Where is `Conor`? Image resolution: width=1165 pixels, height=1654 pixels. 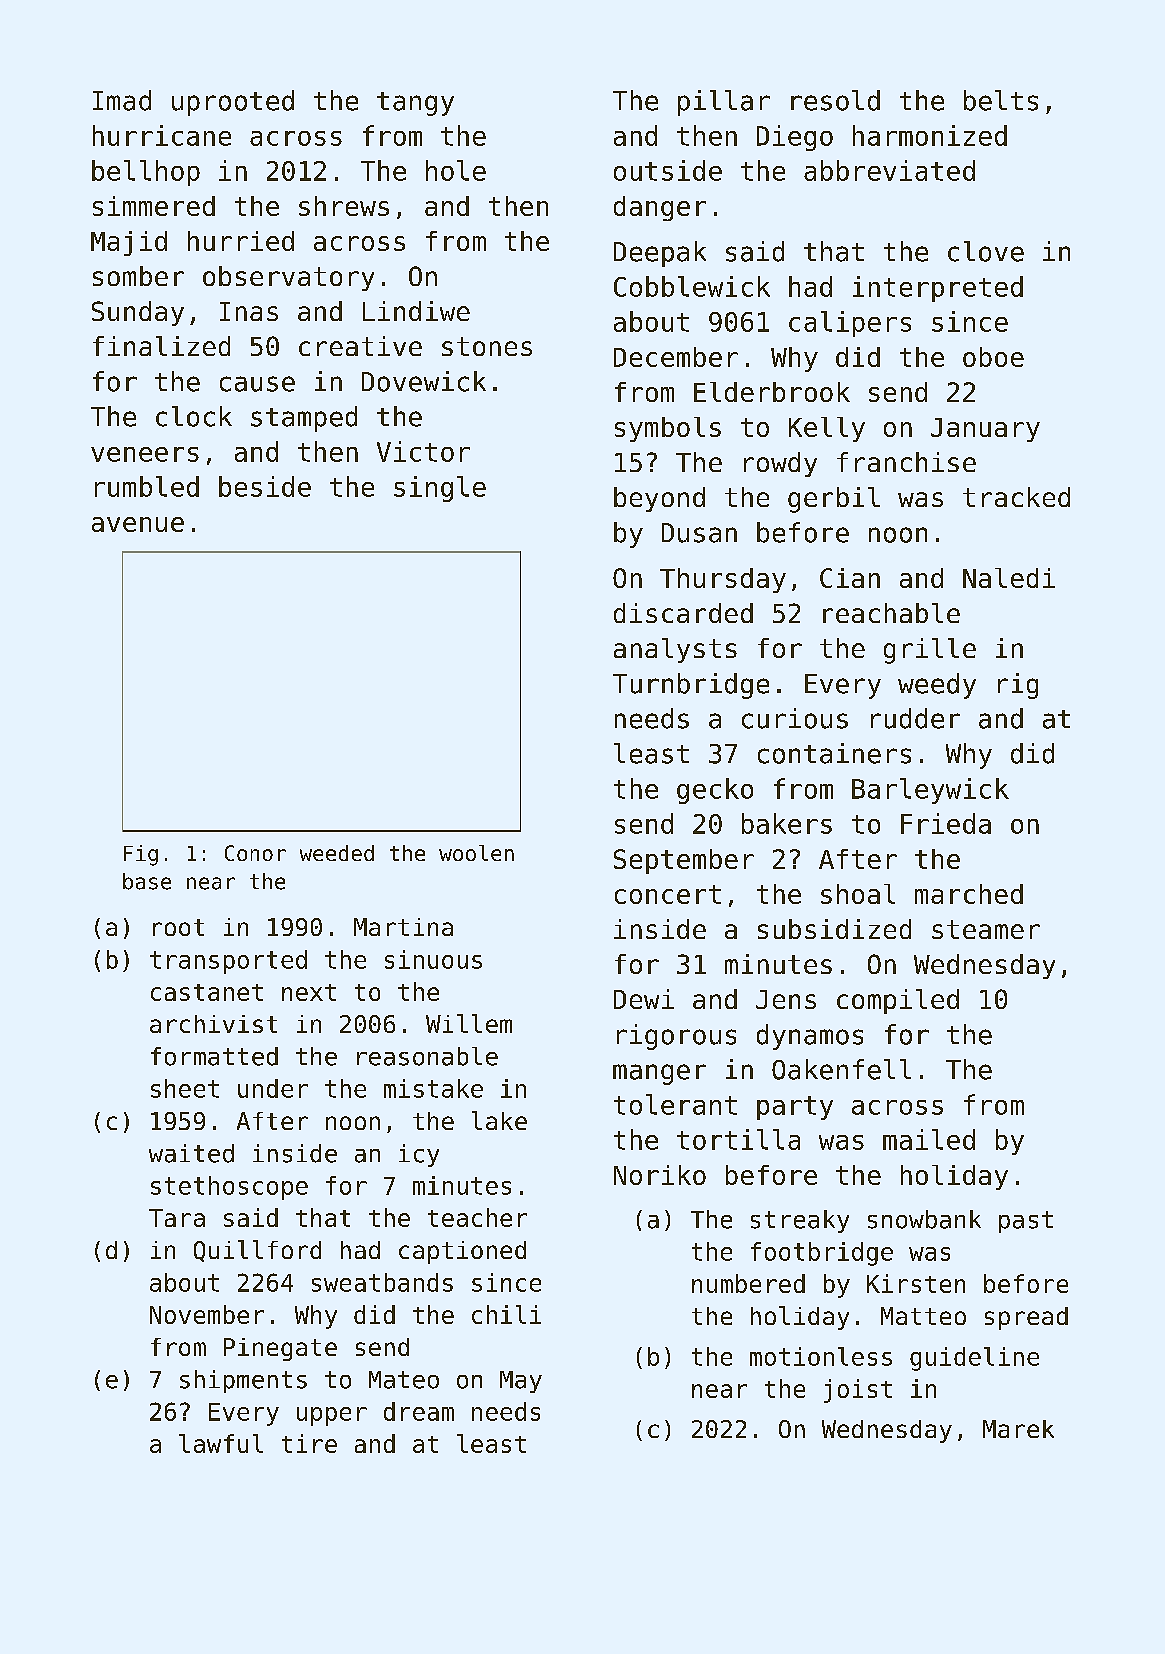 Conor is located at coordinates (255, 853).
